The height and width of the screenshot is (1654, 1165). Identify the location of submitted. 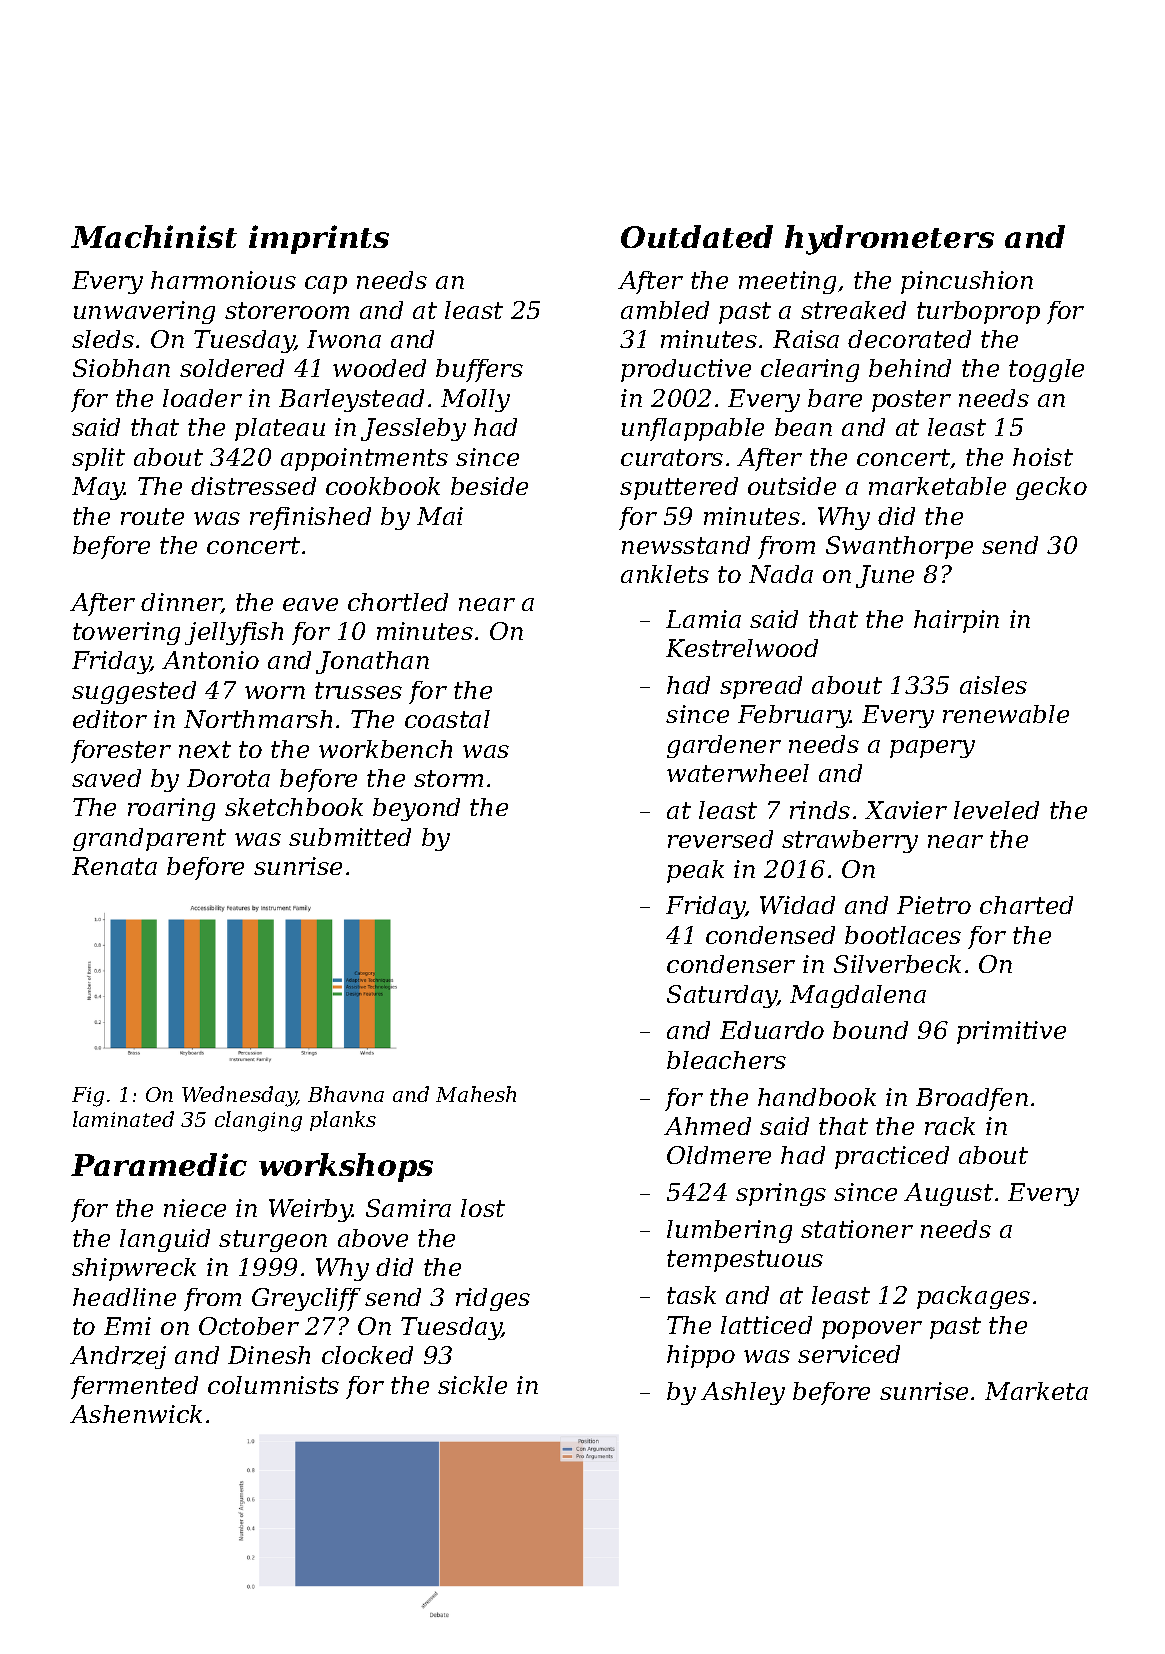
(350, 837).
